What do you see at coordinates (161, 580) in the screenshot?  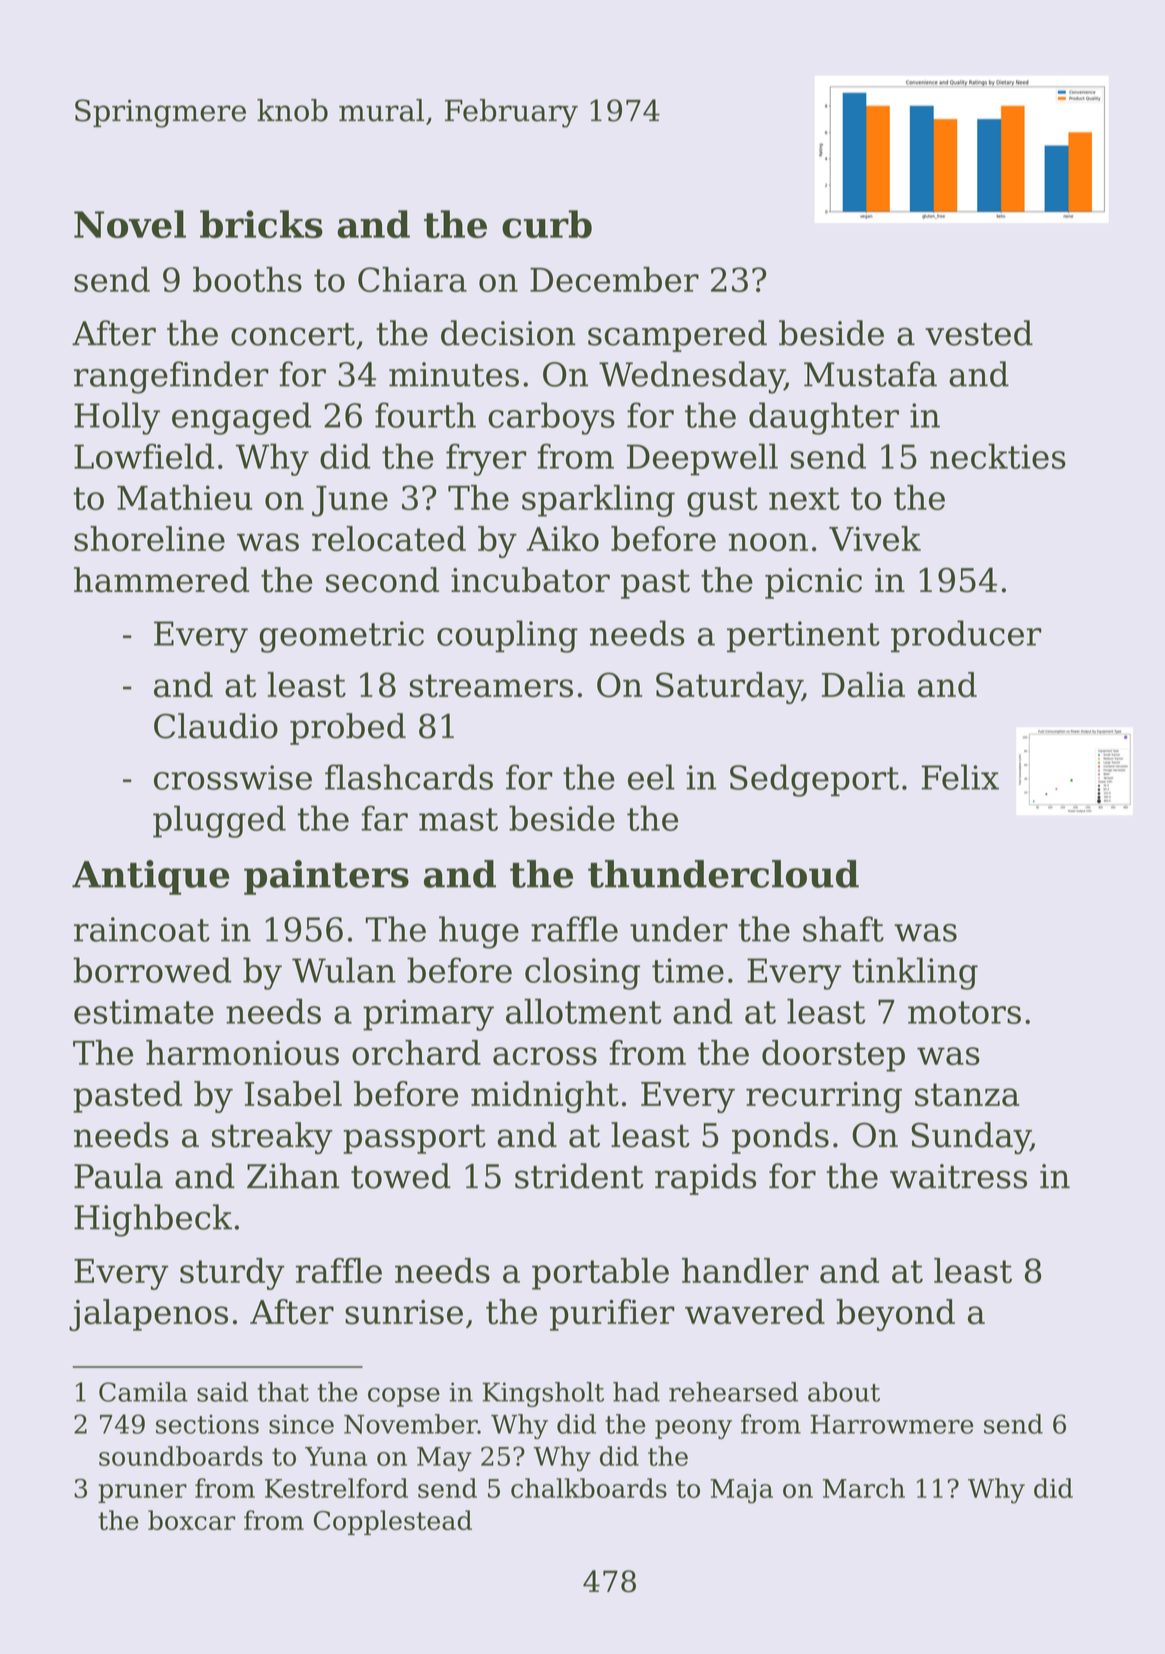 I see `hammered` at bounding box center [161, 580].
